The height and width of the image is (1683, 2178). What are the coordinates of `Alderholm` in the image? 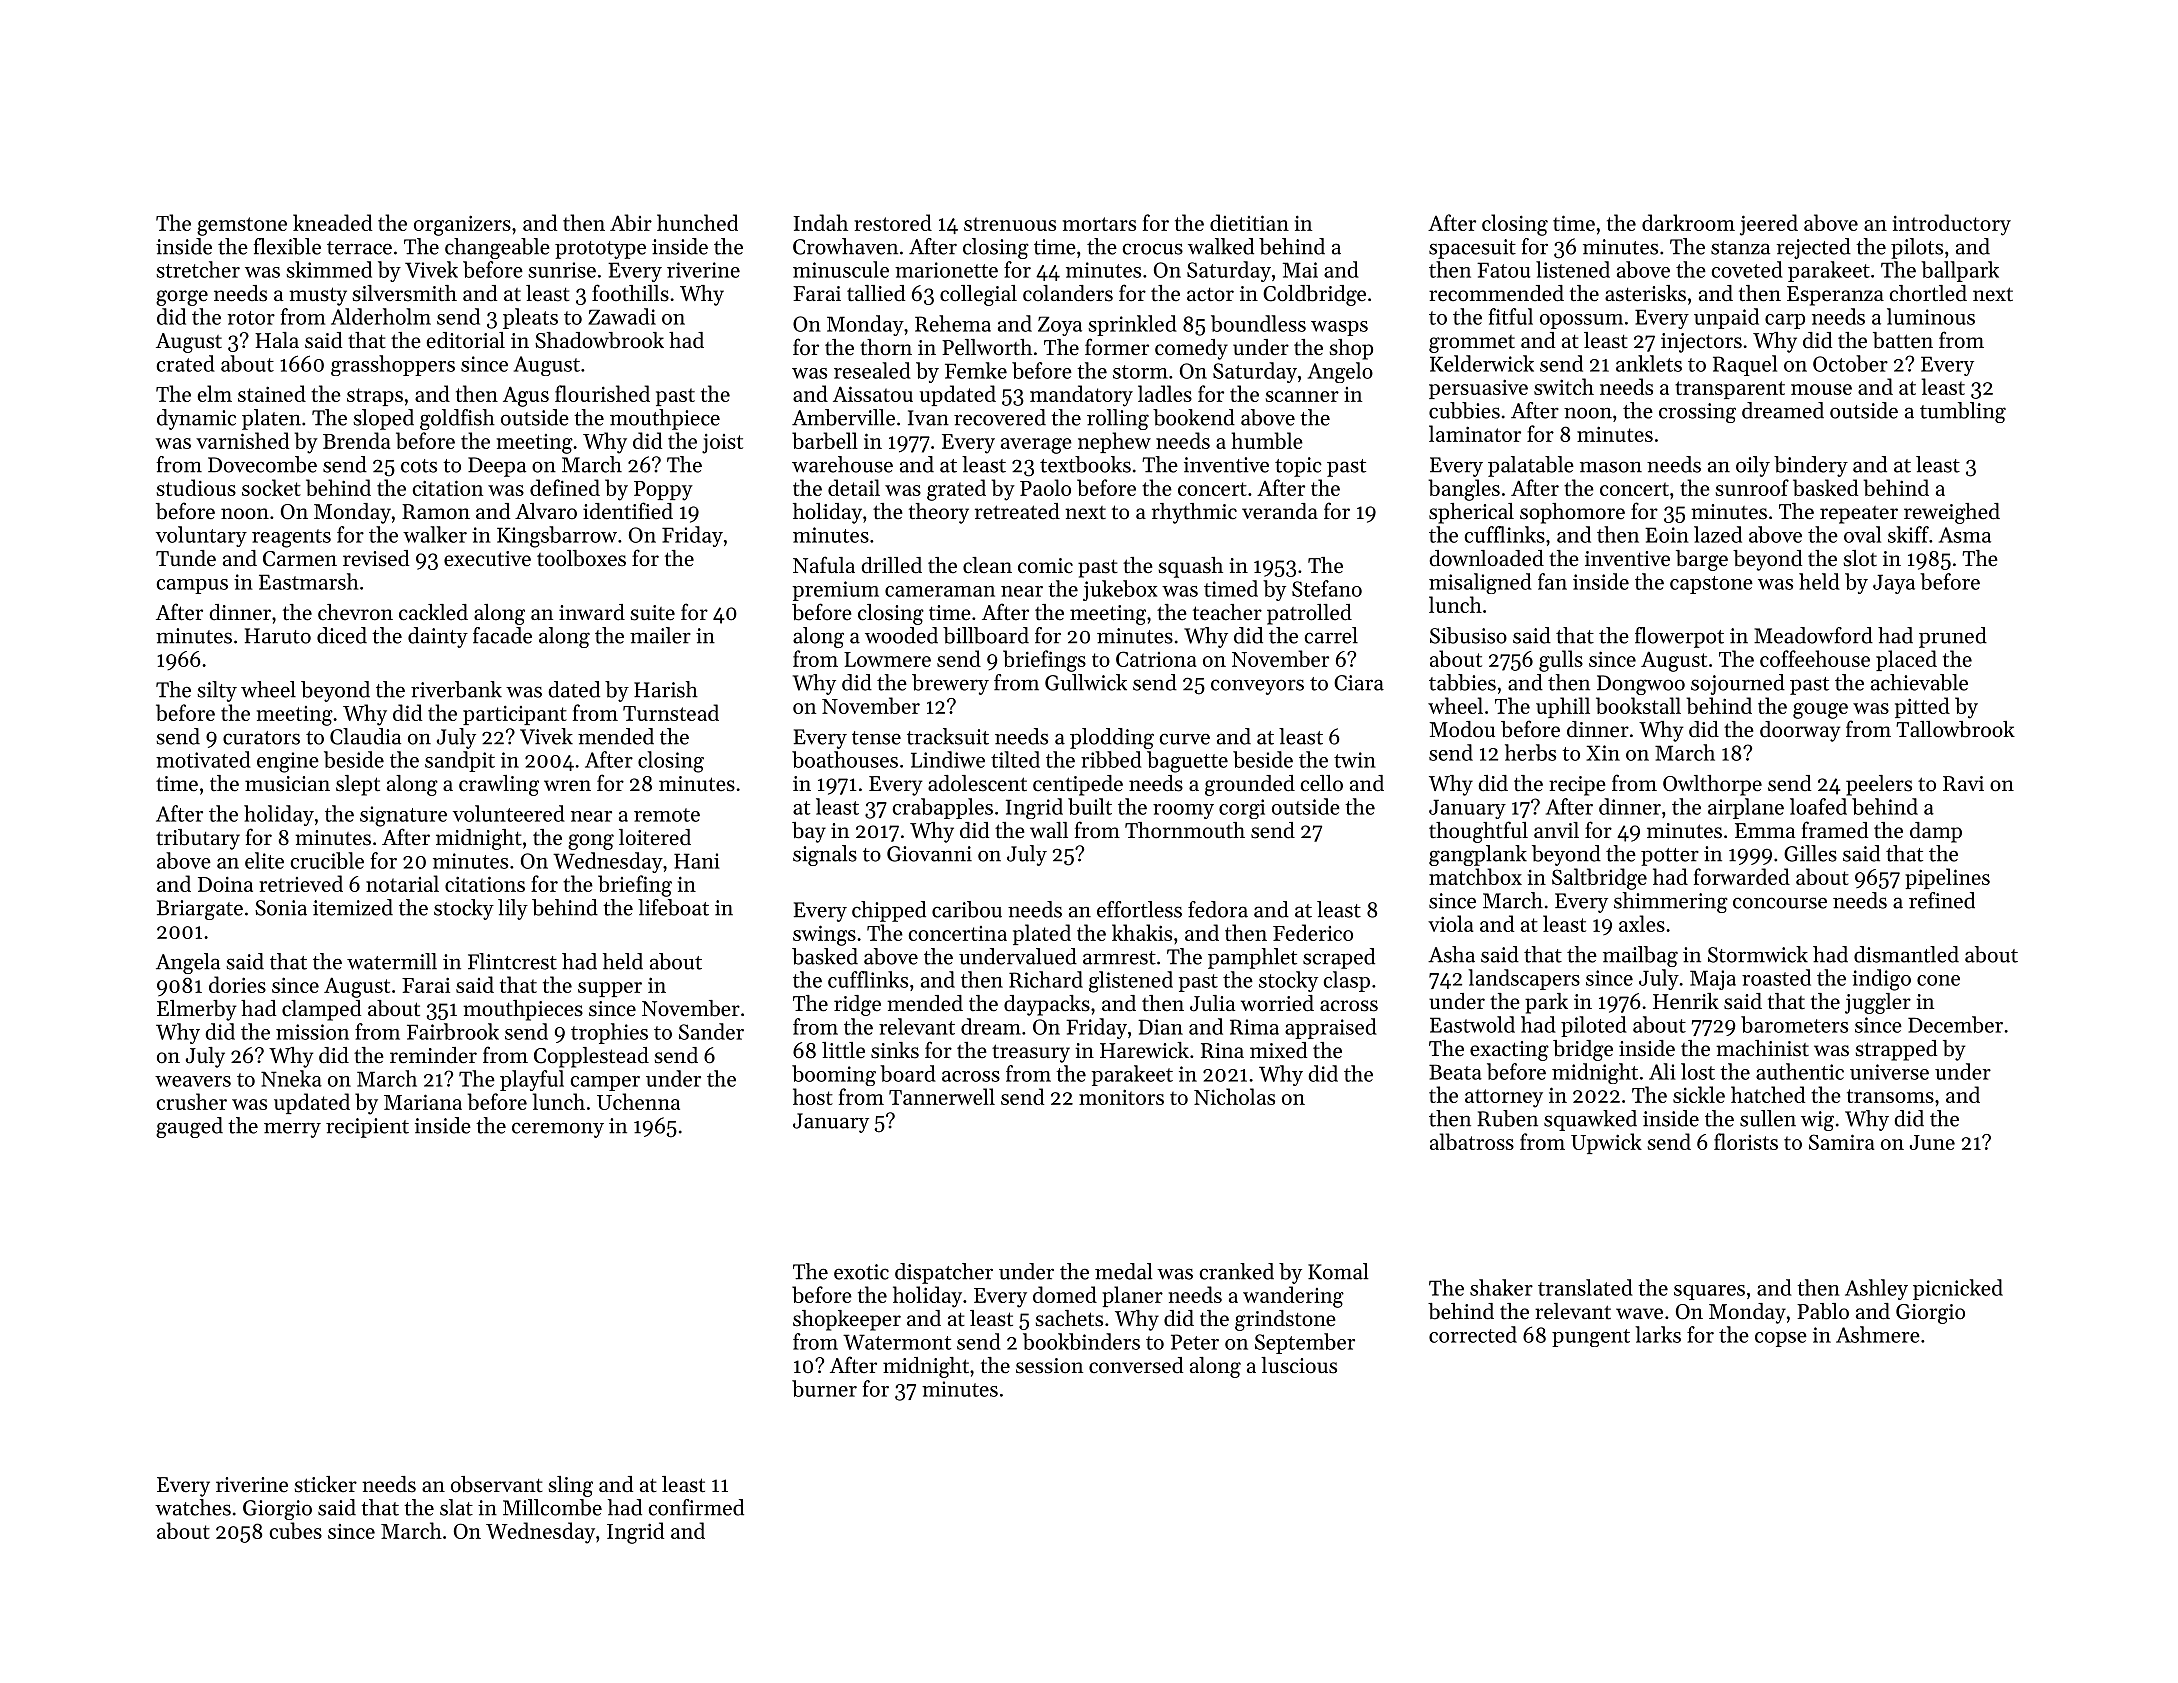 It's located at (381, 316).
